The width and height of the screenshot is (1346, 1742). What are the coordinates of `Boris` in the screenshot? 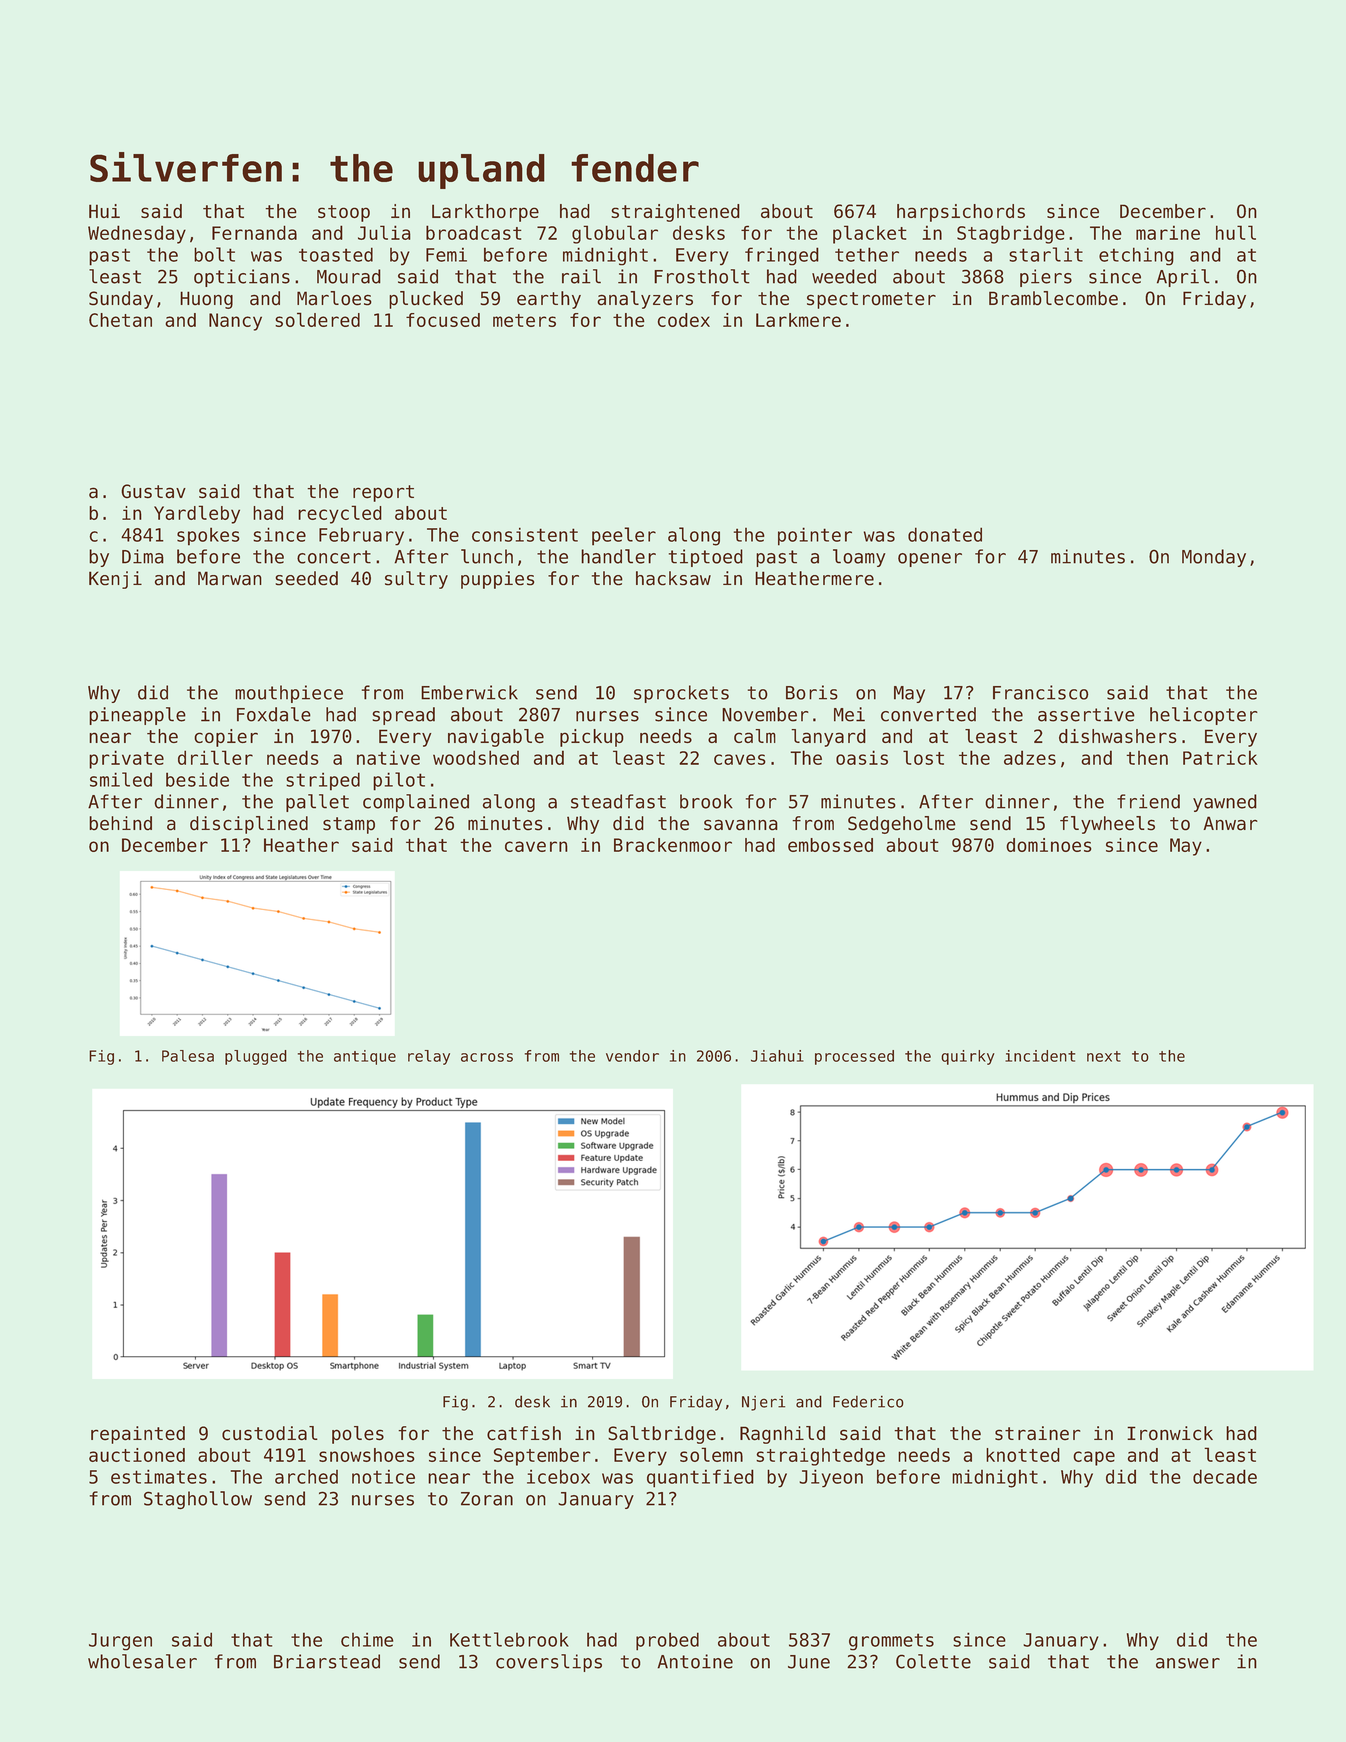 It's located at (812, 692).
